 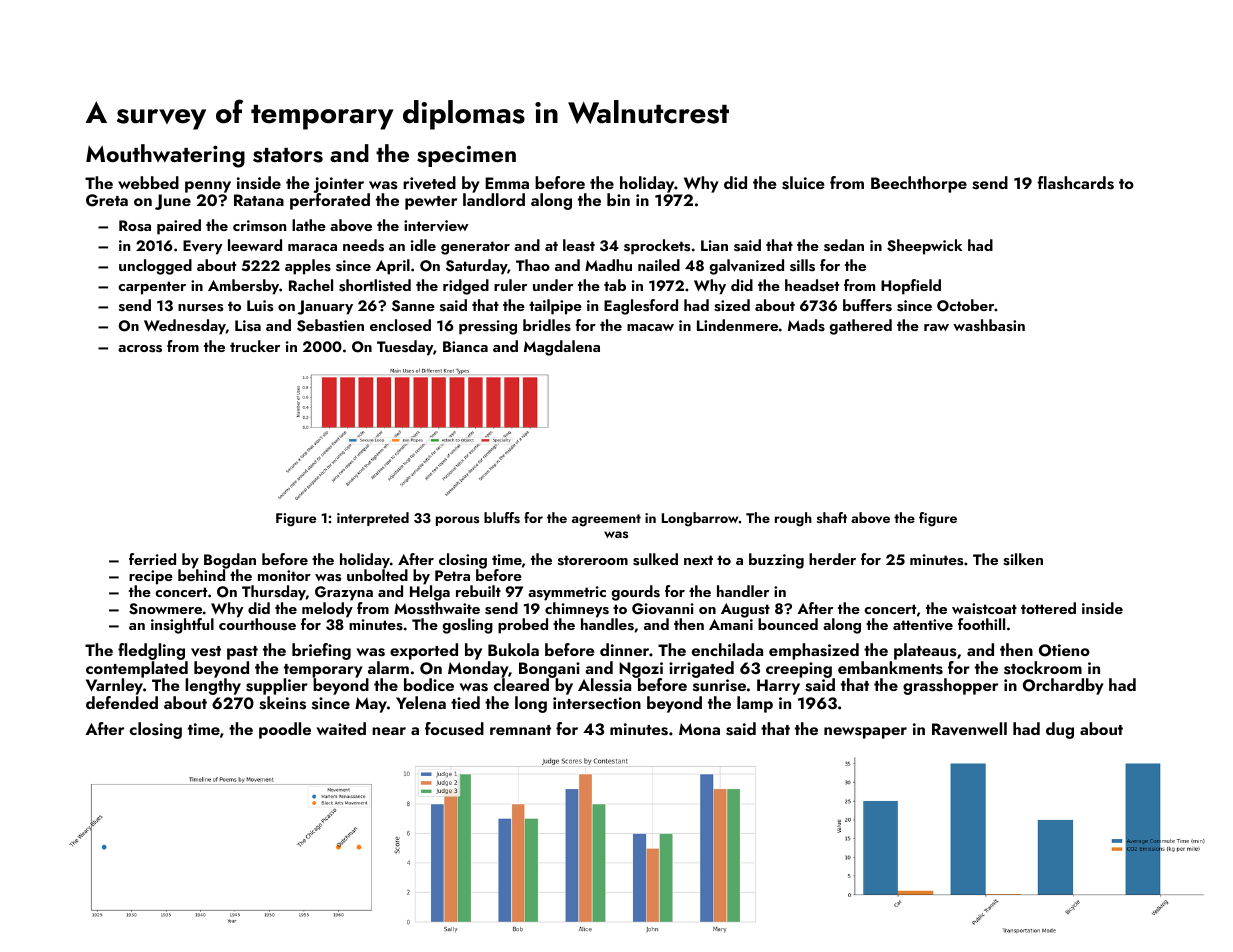 I want to click on penny, so click(x=208, y=187).
